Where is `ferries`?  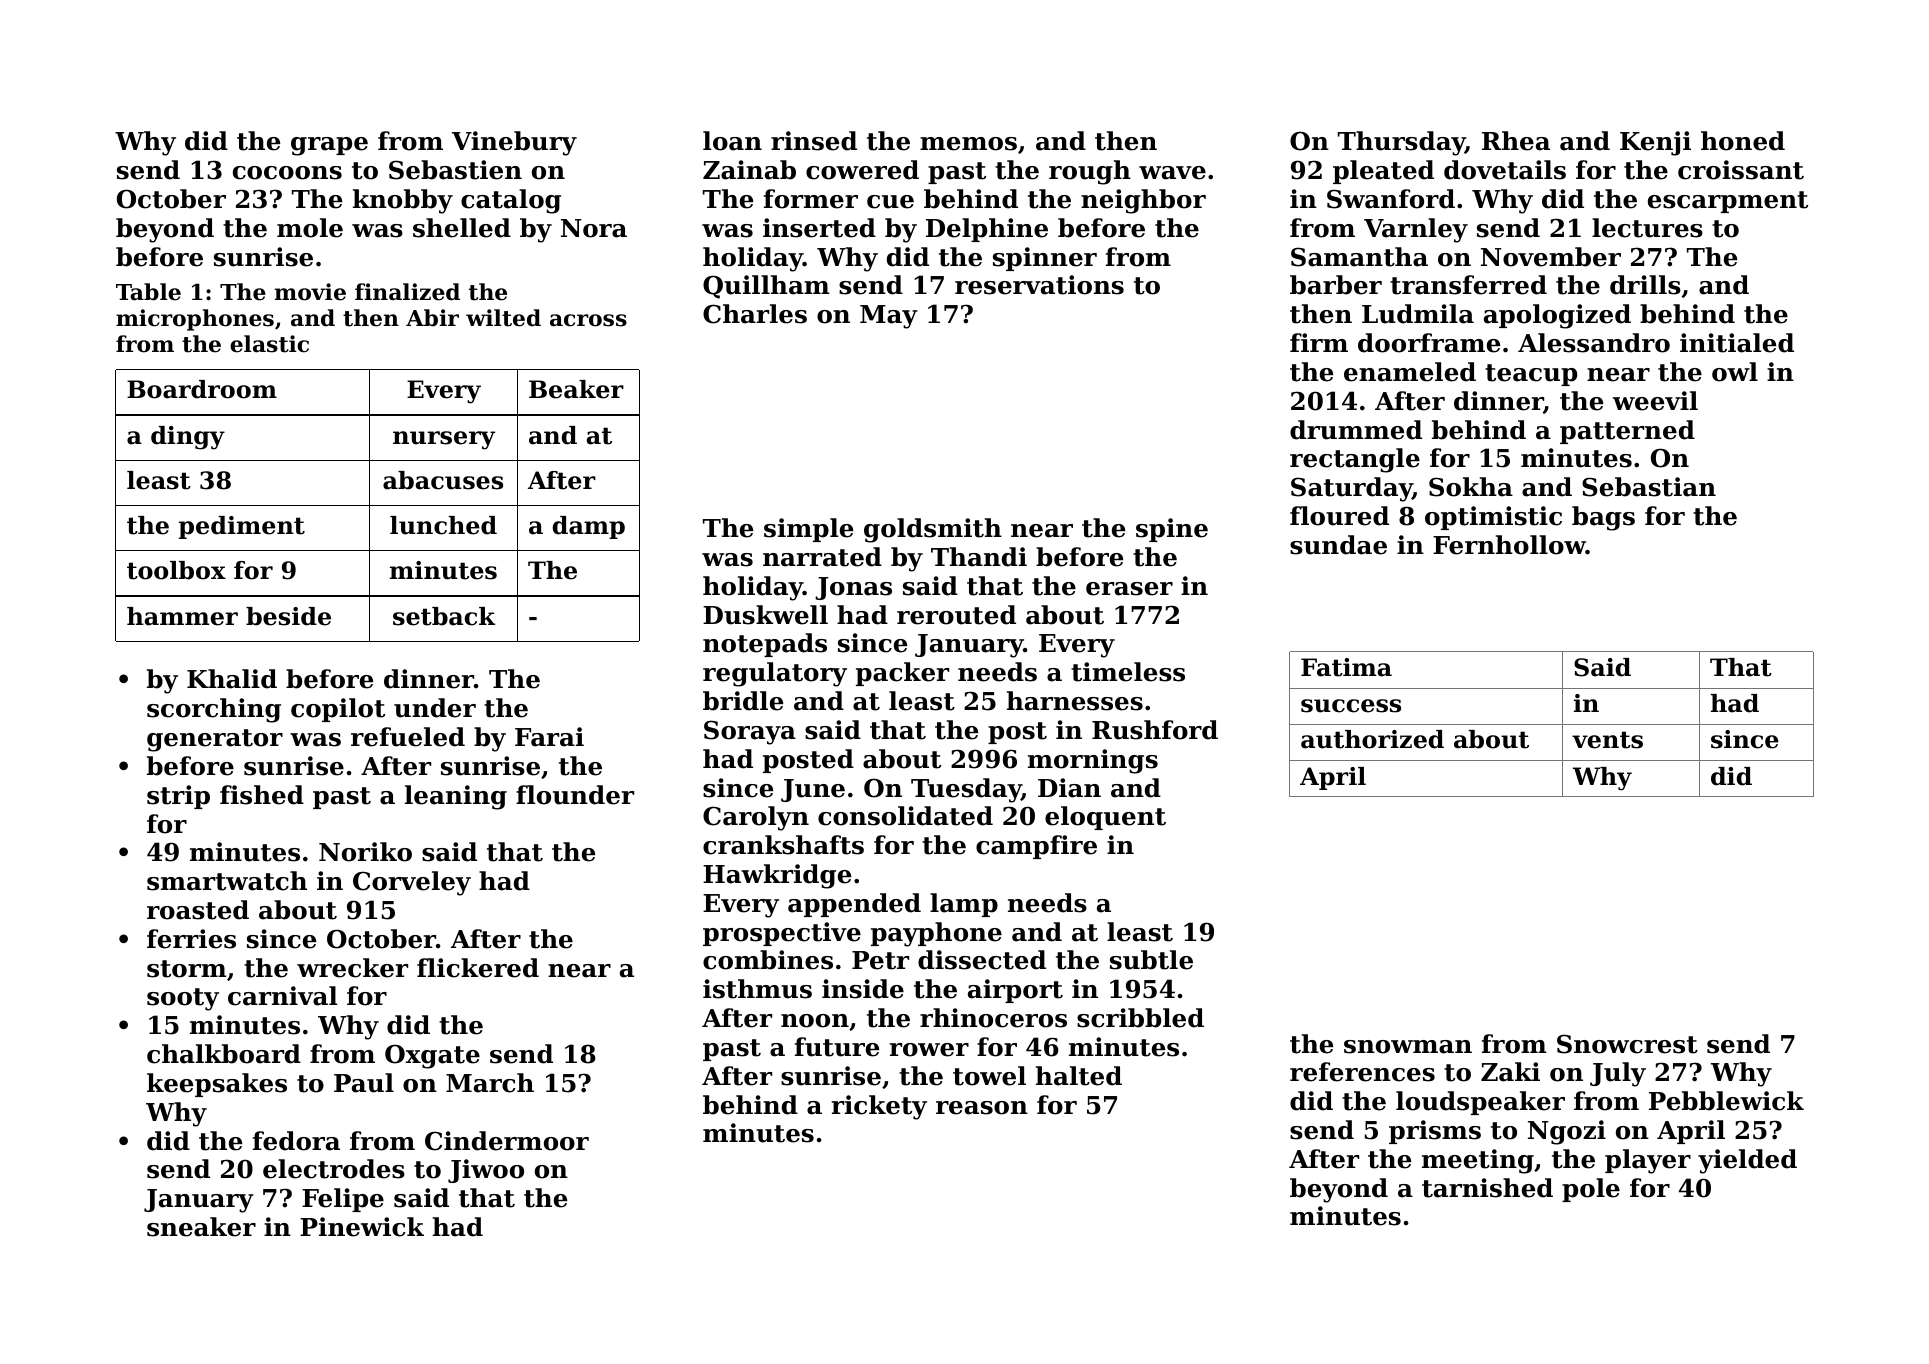 ferries is located at coordinates (191, 939).
